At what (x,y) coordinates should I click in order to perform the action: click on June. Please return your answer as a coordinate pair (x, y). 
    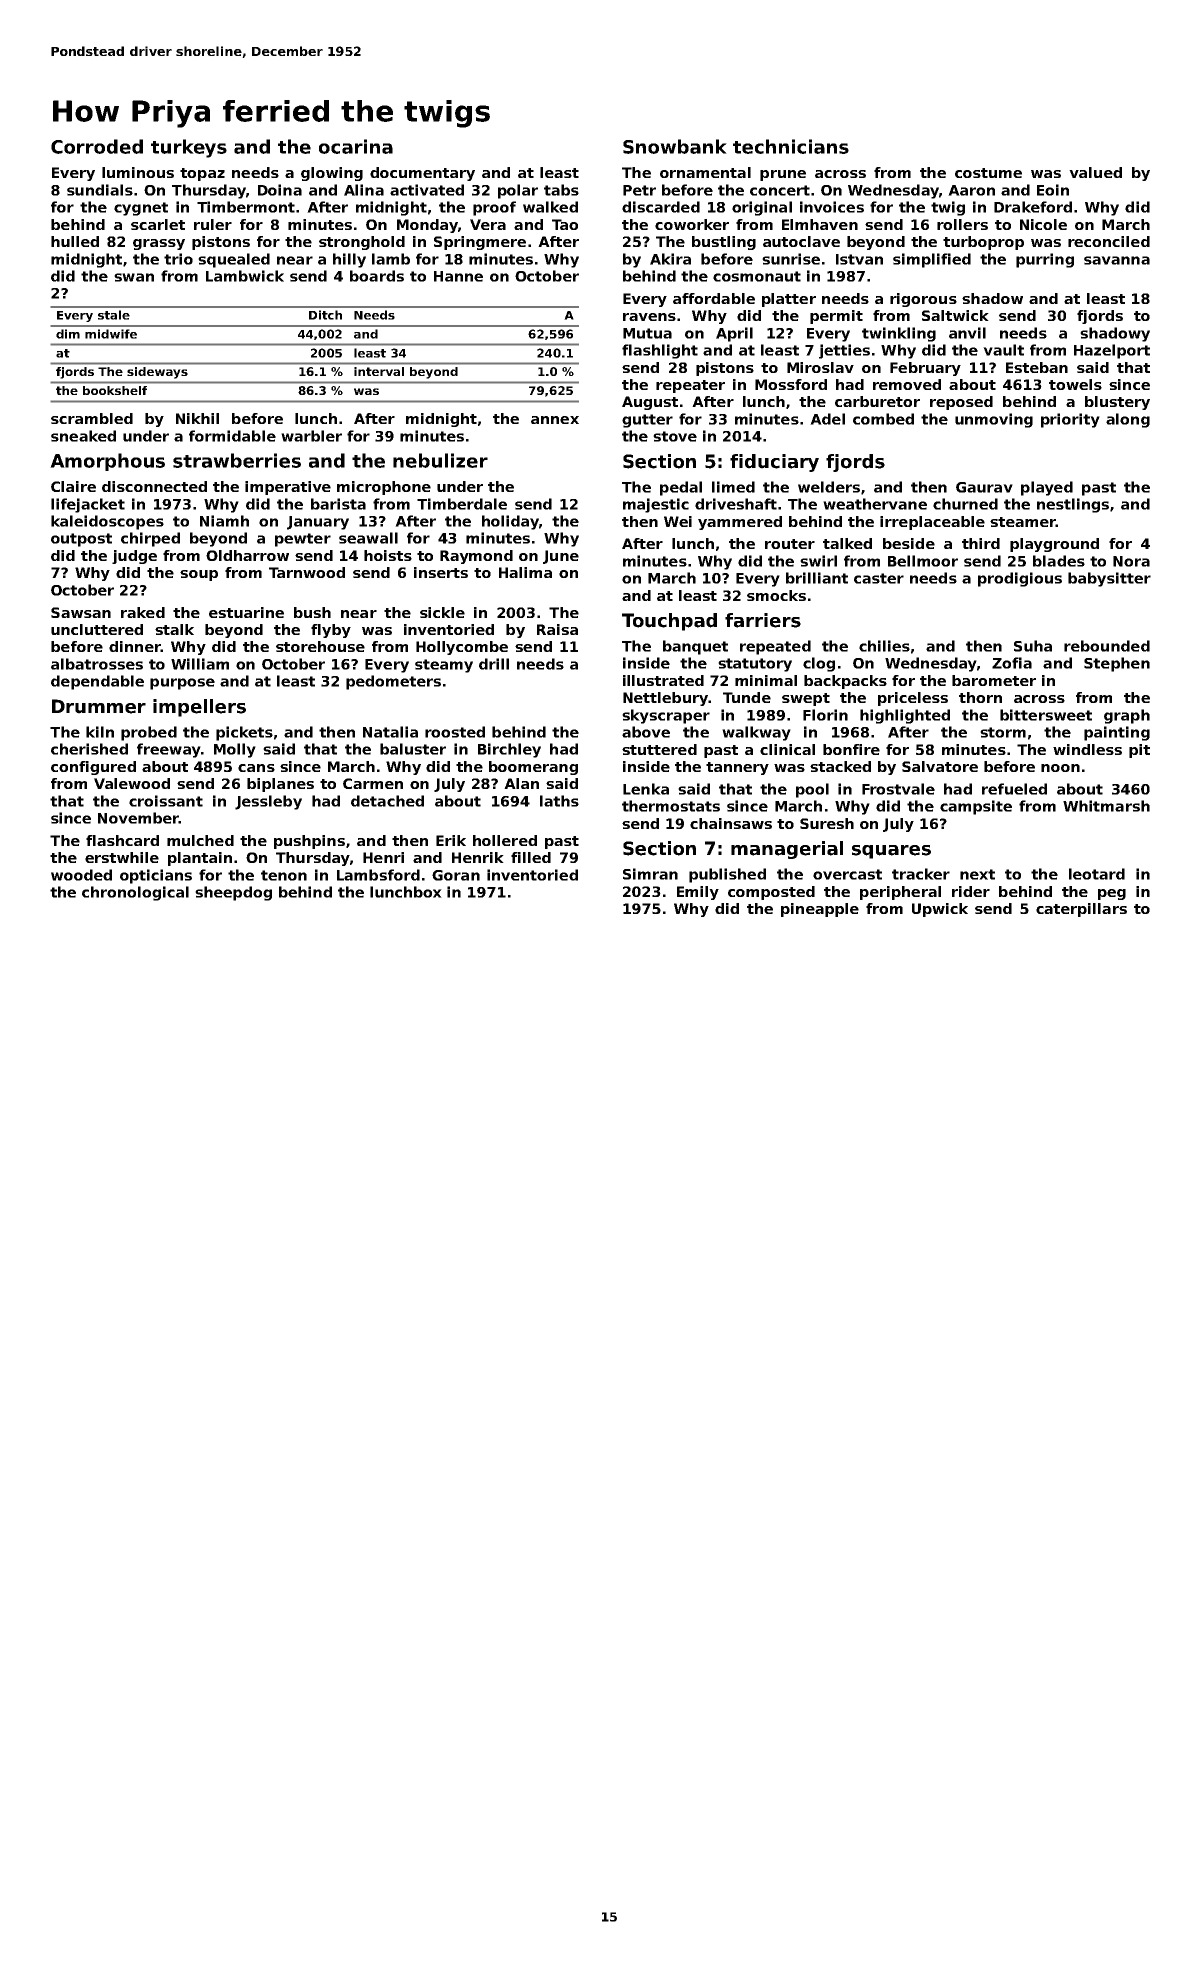
    Looking at the image, I should click on (561, 557).
